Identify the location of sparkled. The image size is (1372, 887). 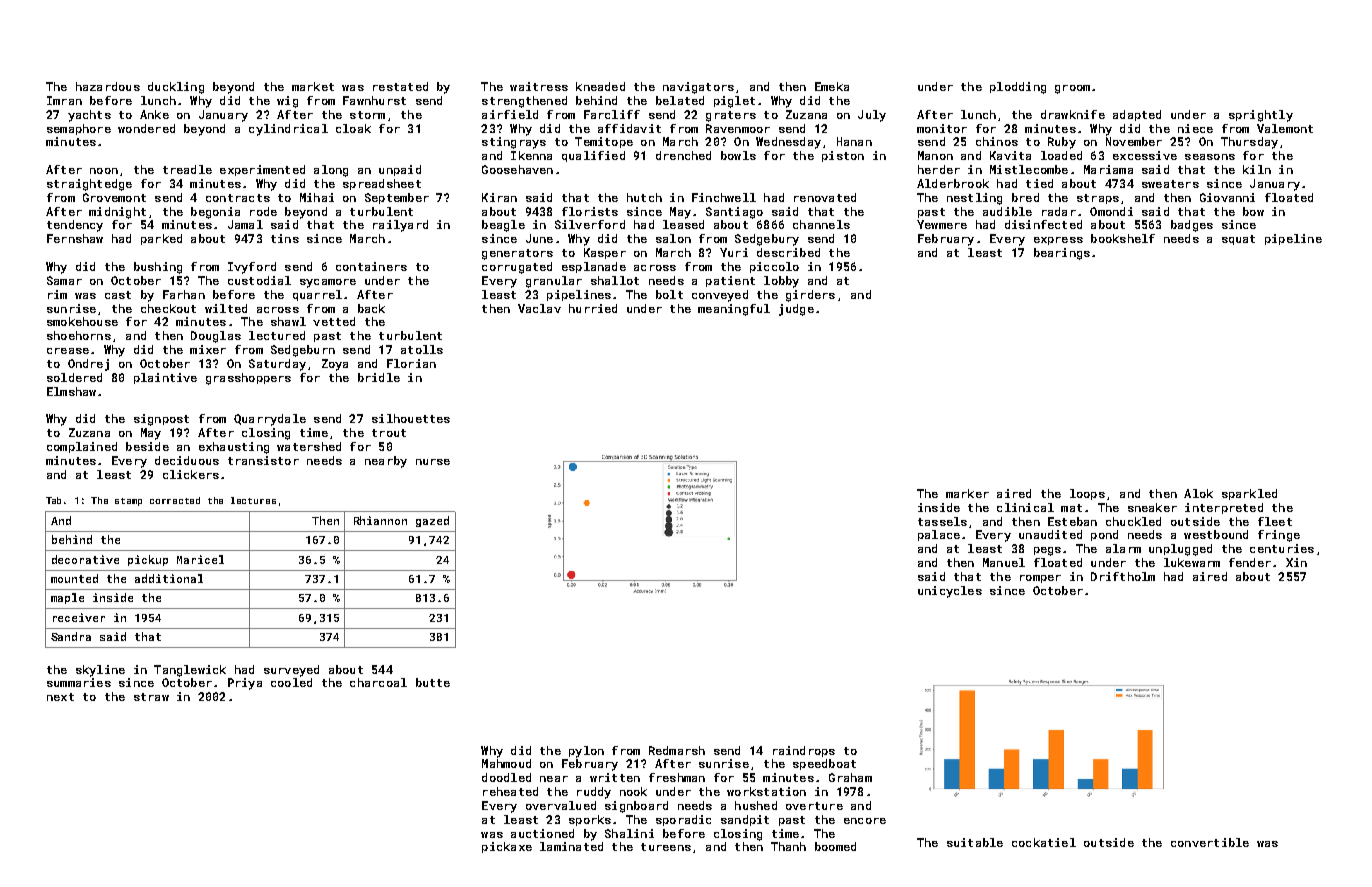
(1249, 494).
